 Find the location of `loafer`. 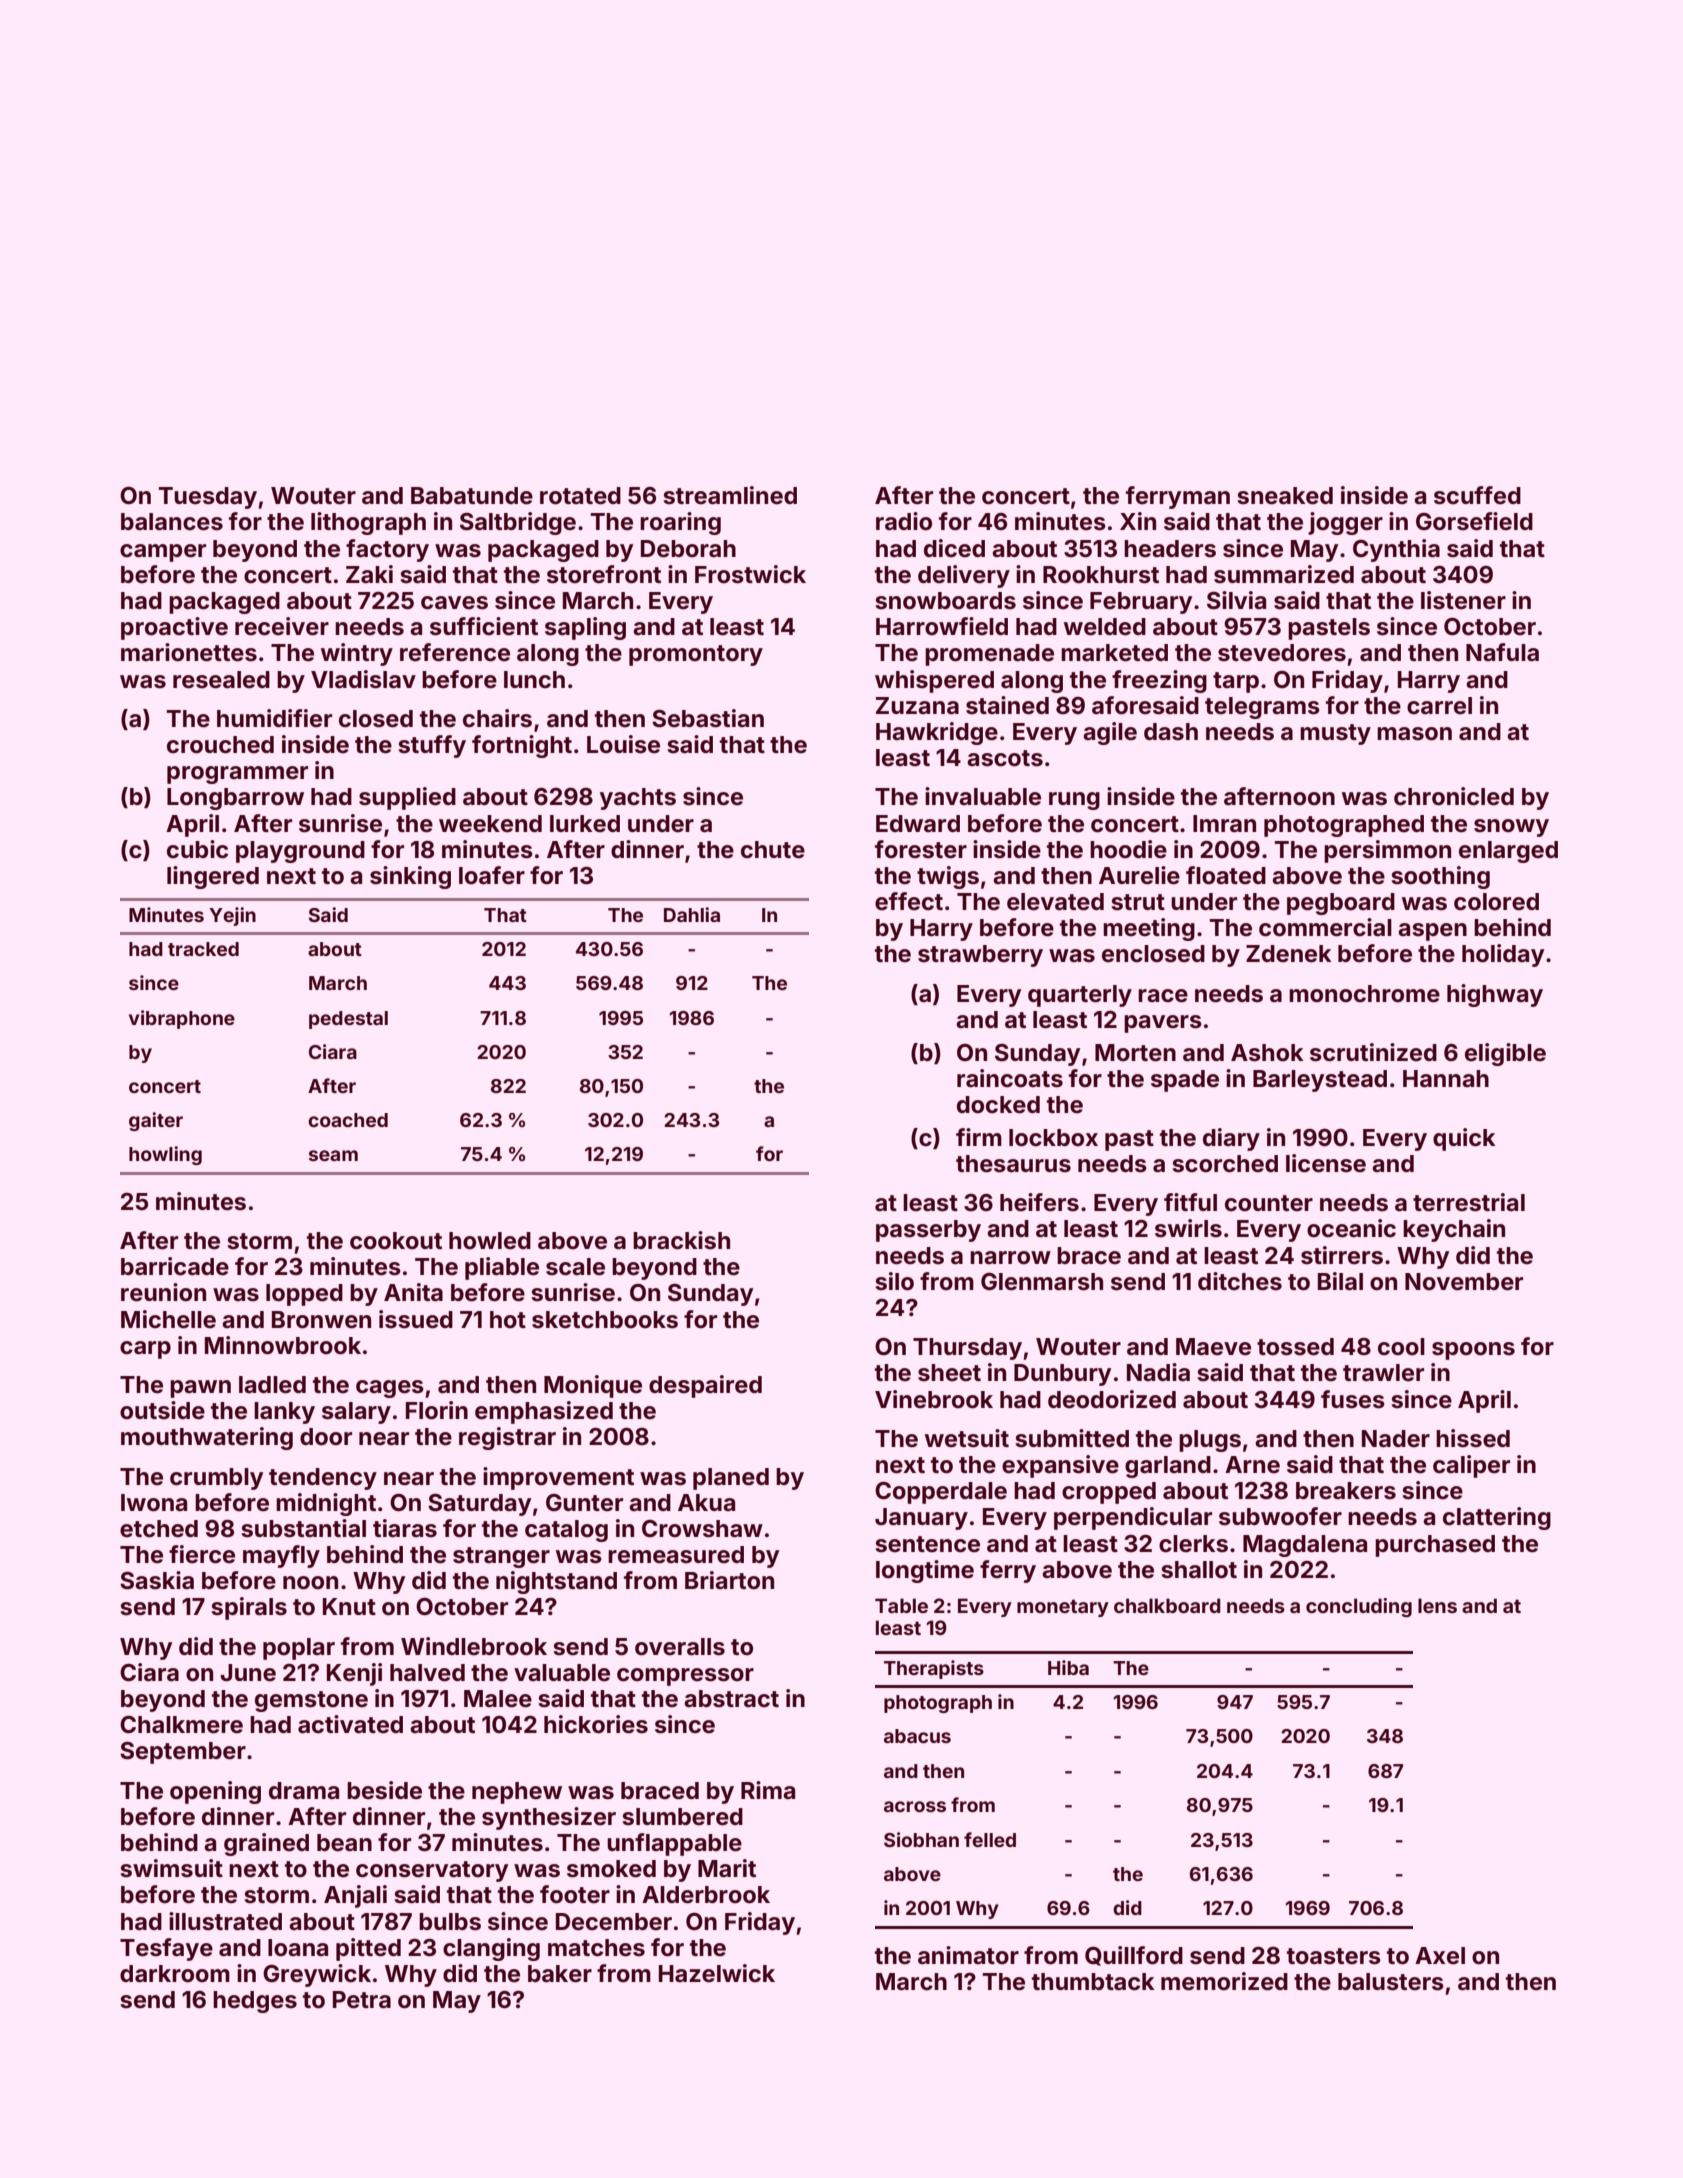

loafer is located at coordinates (492, 875).
